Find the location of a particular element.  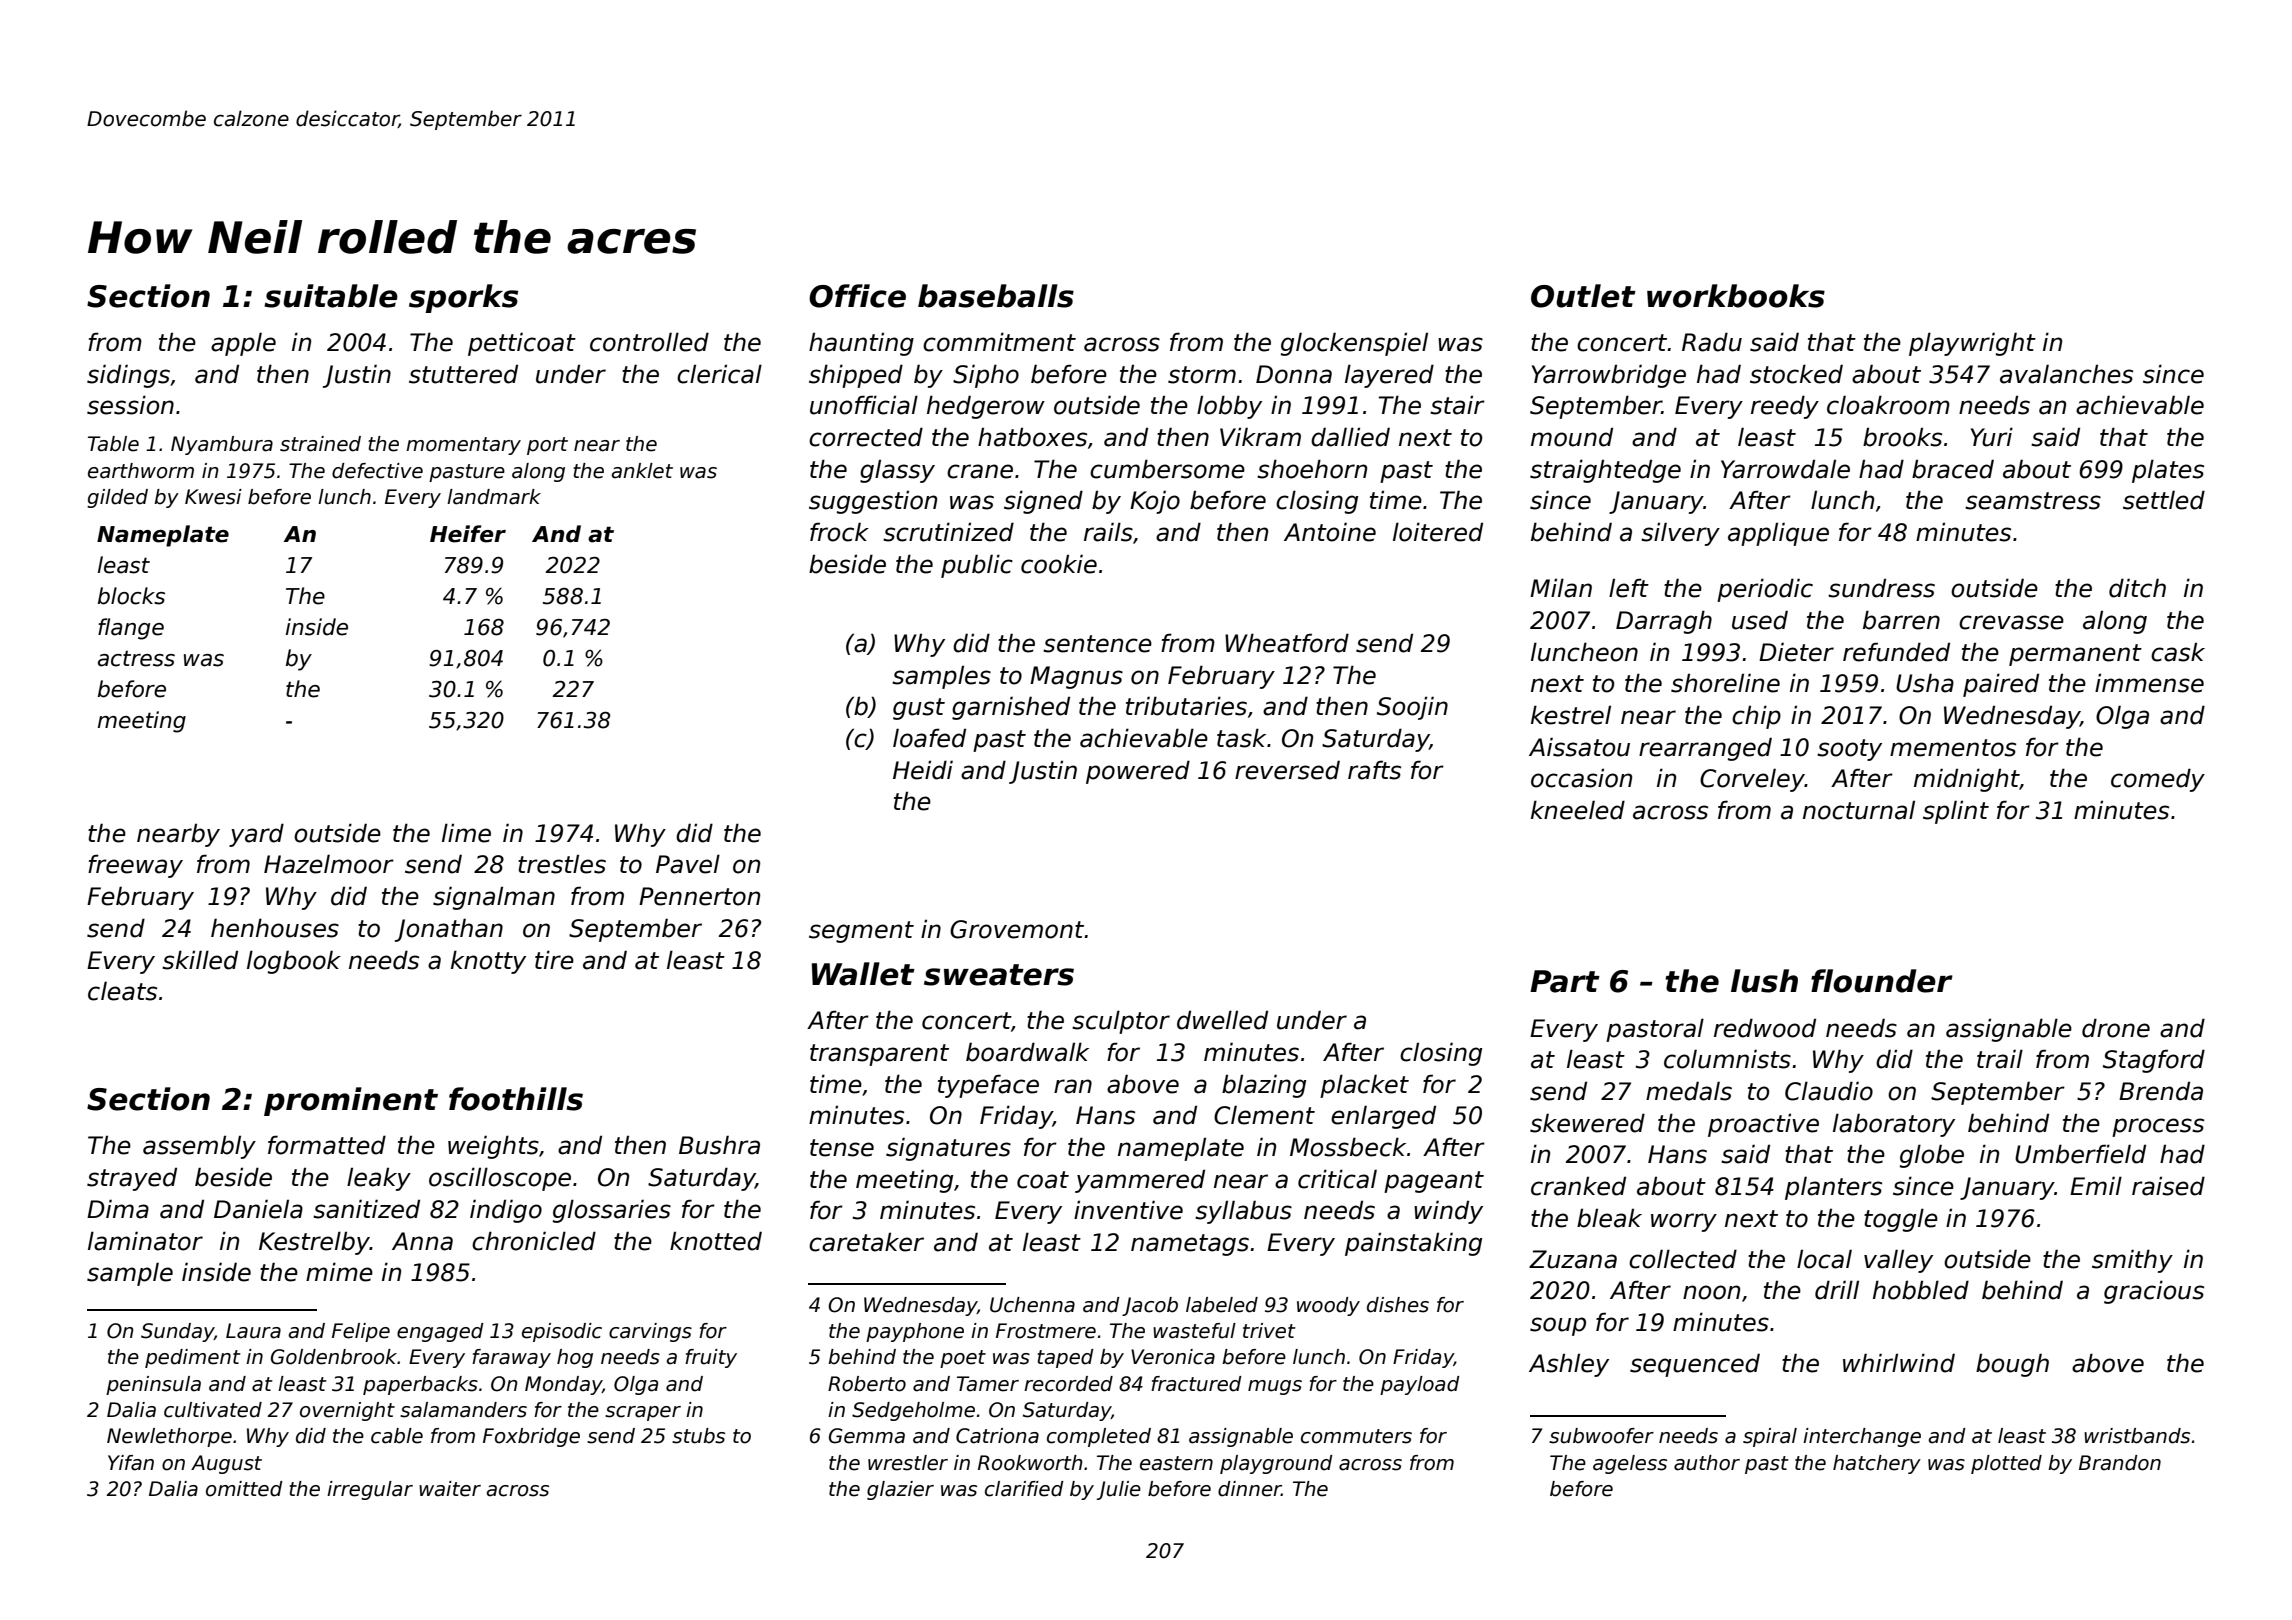

lobby is located at coordinates (1229, 407).
